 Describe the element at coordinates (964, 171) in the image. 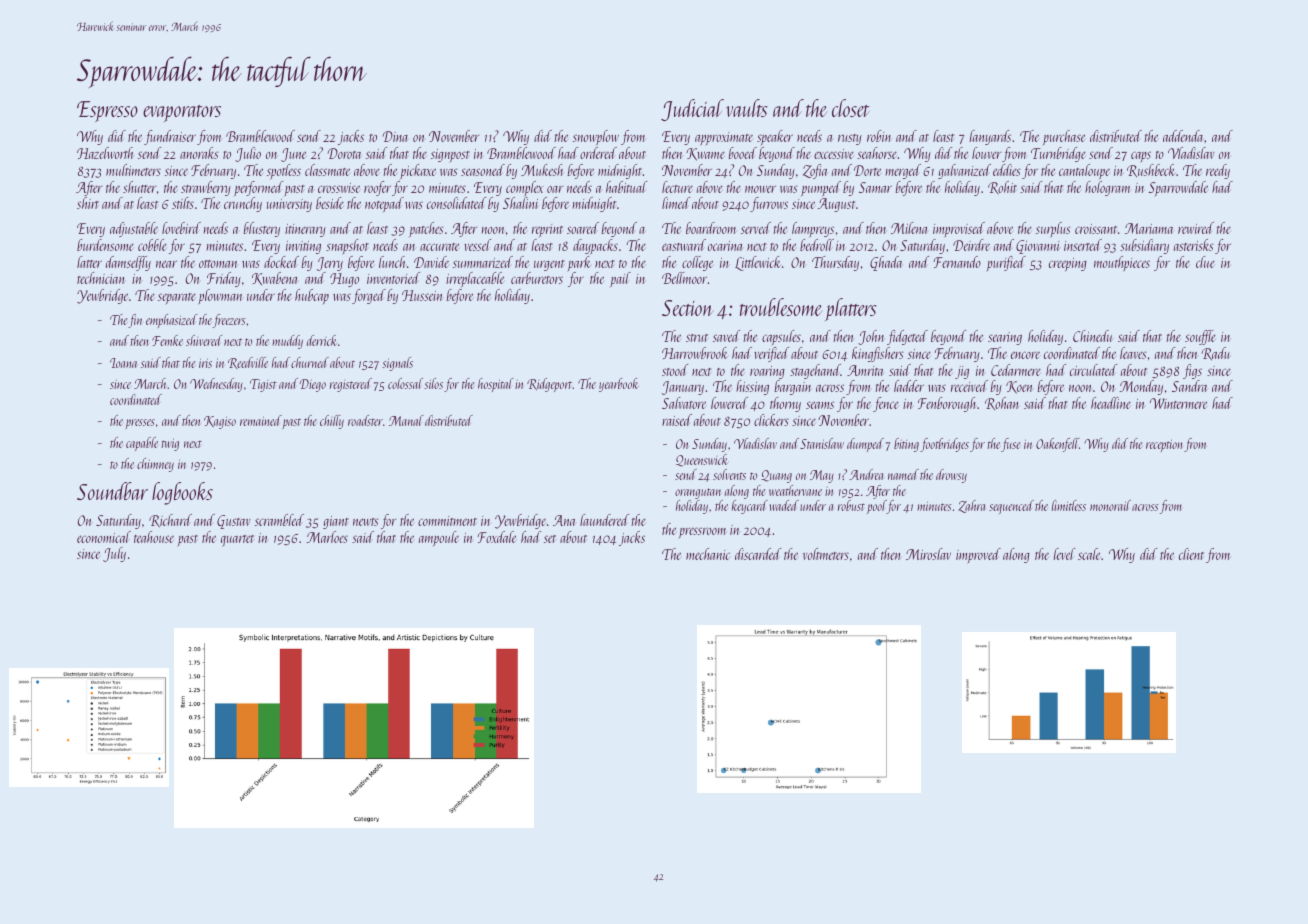

I see `galvanized` at that location.
